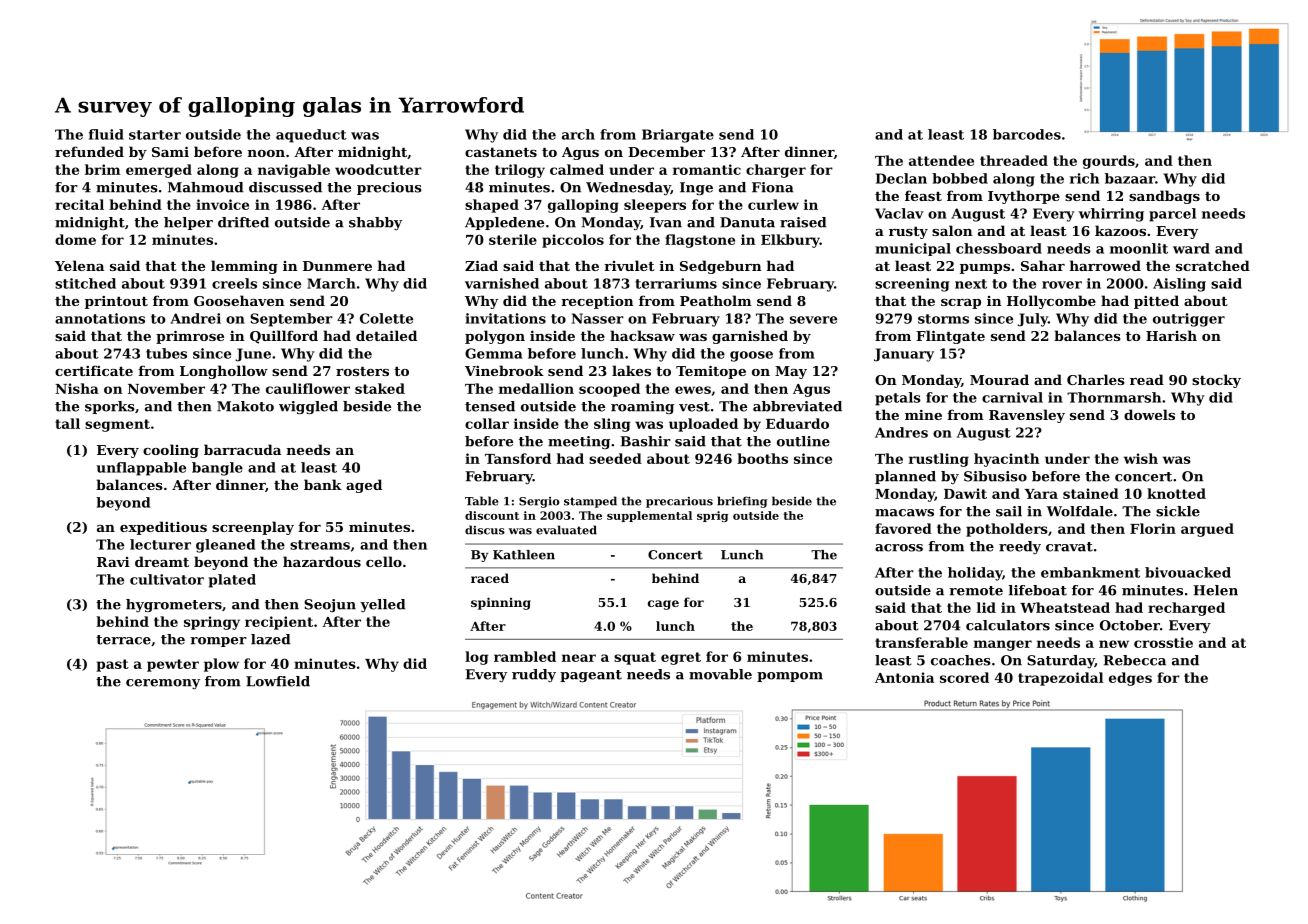  Describe the element at coordinates (707, 169) in the document. I see `romantic` at that location.
